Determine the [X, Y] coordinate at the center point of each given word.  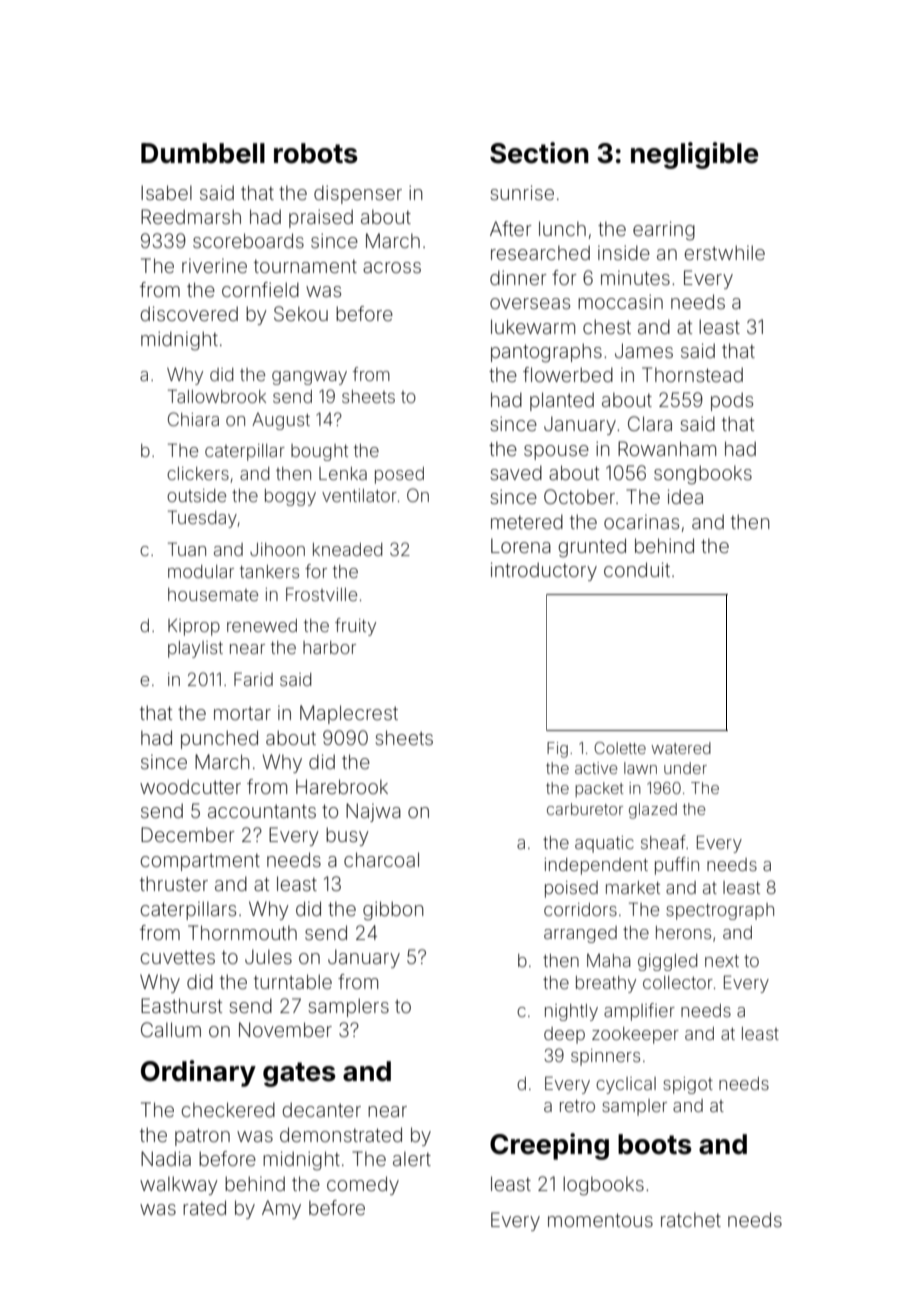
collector [678, 982]
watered [681, 748]
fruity [355, 627]
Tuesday [202, 519]
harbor [329, 647]
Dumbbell [203, 153]
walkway [179, 1185]
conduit [637, 569]
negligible [695, 155]
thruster [174, 883]
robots [316, 153]
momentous [600, 1220]
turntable [293, 981]
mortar [242, 713]
